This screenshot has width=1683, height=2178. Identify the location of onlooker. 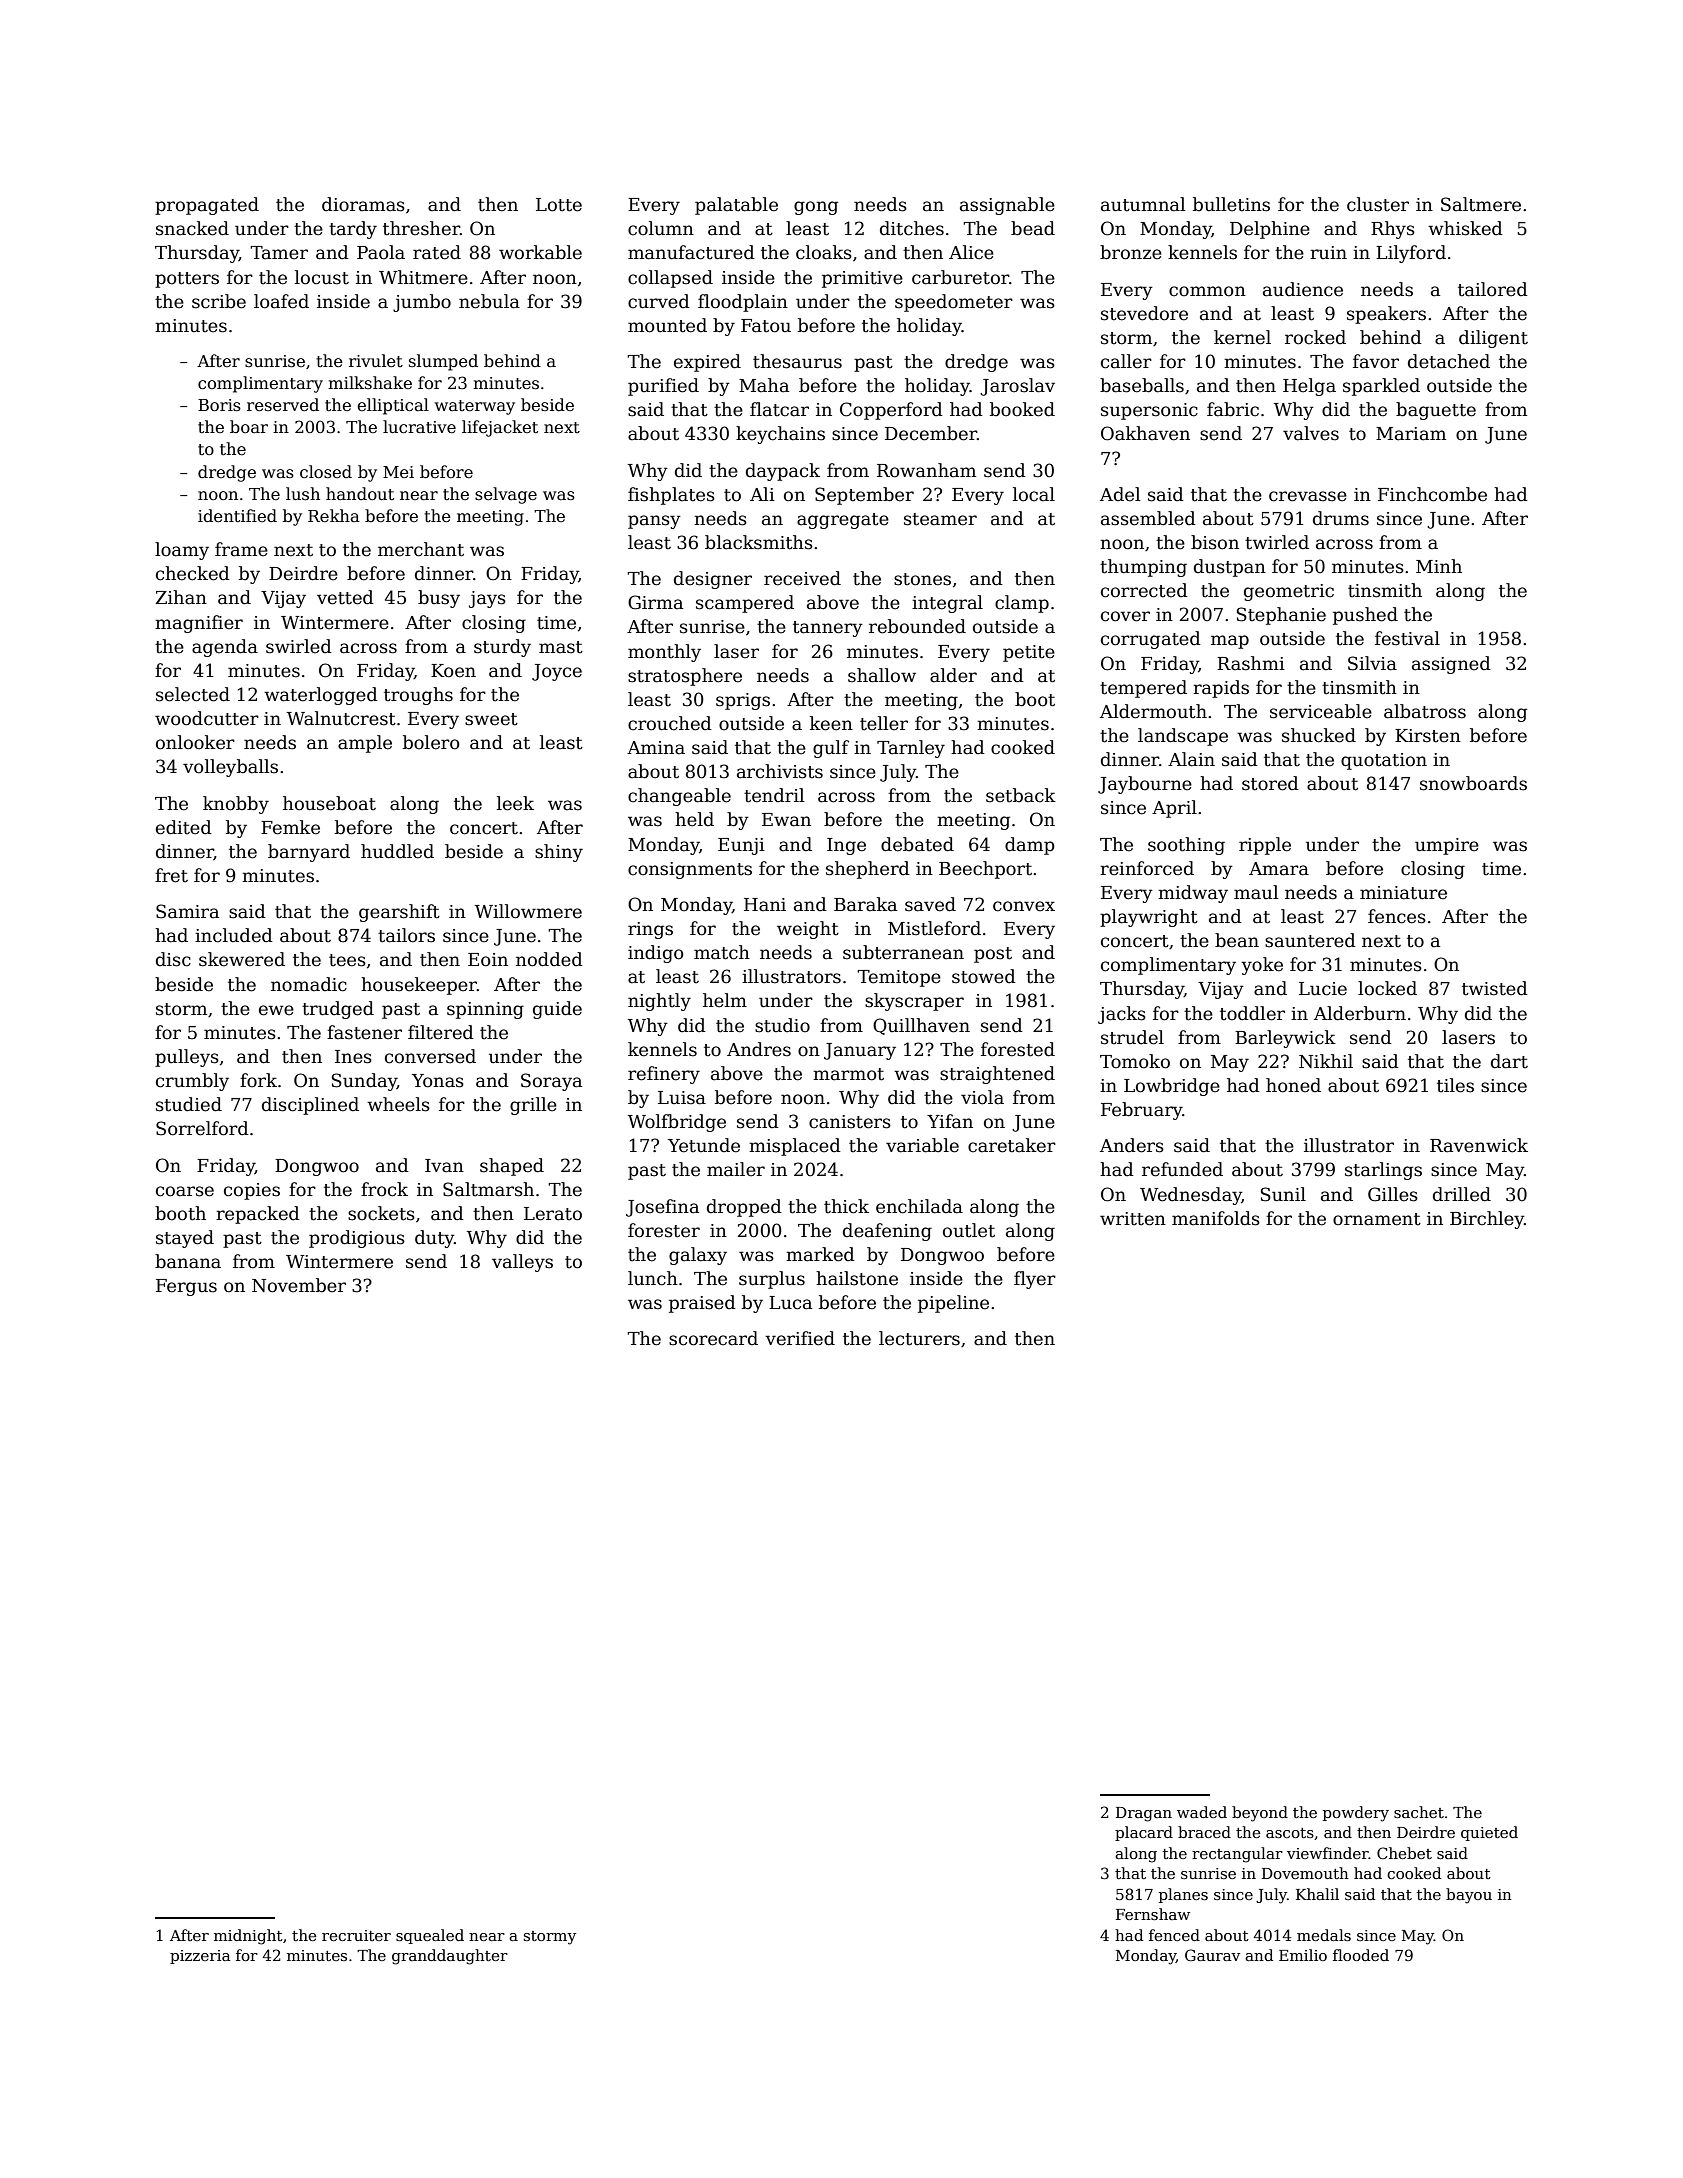
(195, 742).
